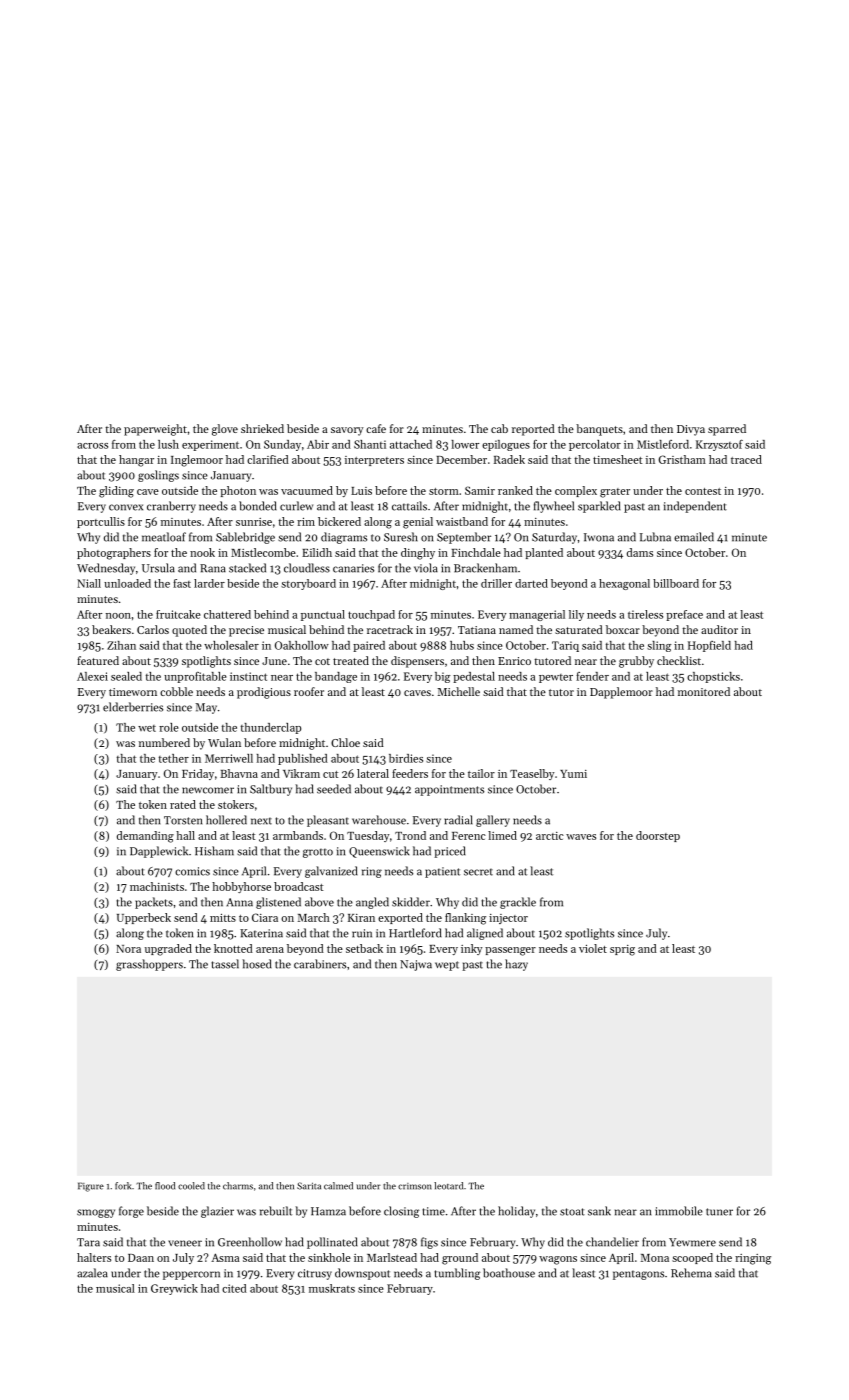 The height and width of the page is (1400, 849). What do you see at coordinates (155, 430) in the page?
I see `paperweight` at bounding box center [155, 430].
